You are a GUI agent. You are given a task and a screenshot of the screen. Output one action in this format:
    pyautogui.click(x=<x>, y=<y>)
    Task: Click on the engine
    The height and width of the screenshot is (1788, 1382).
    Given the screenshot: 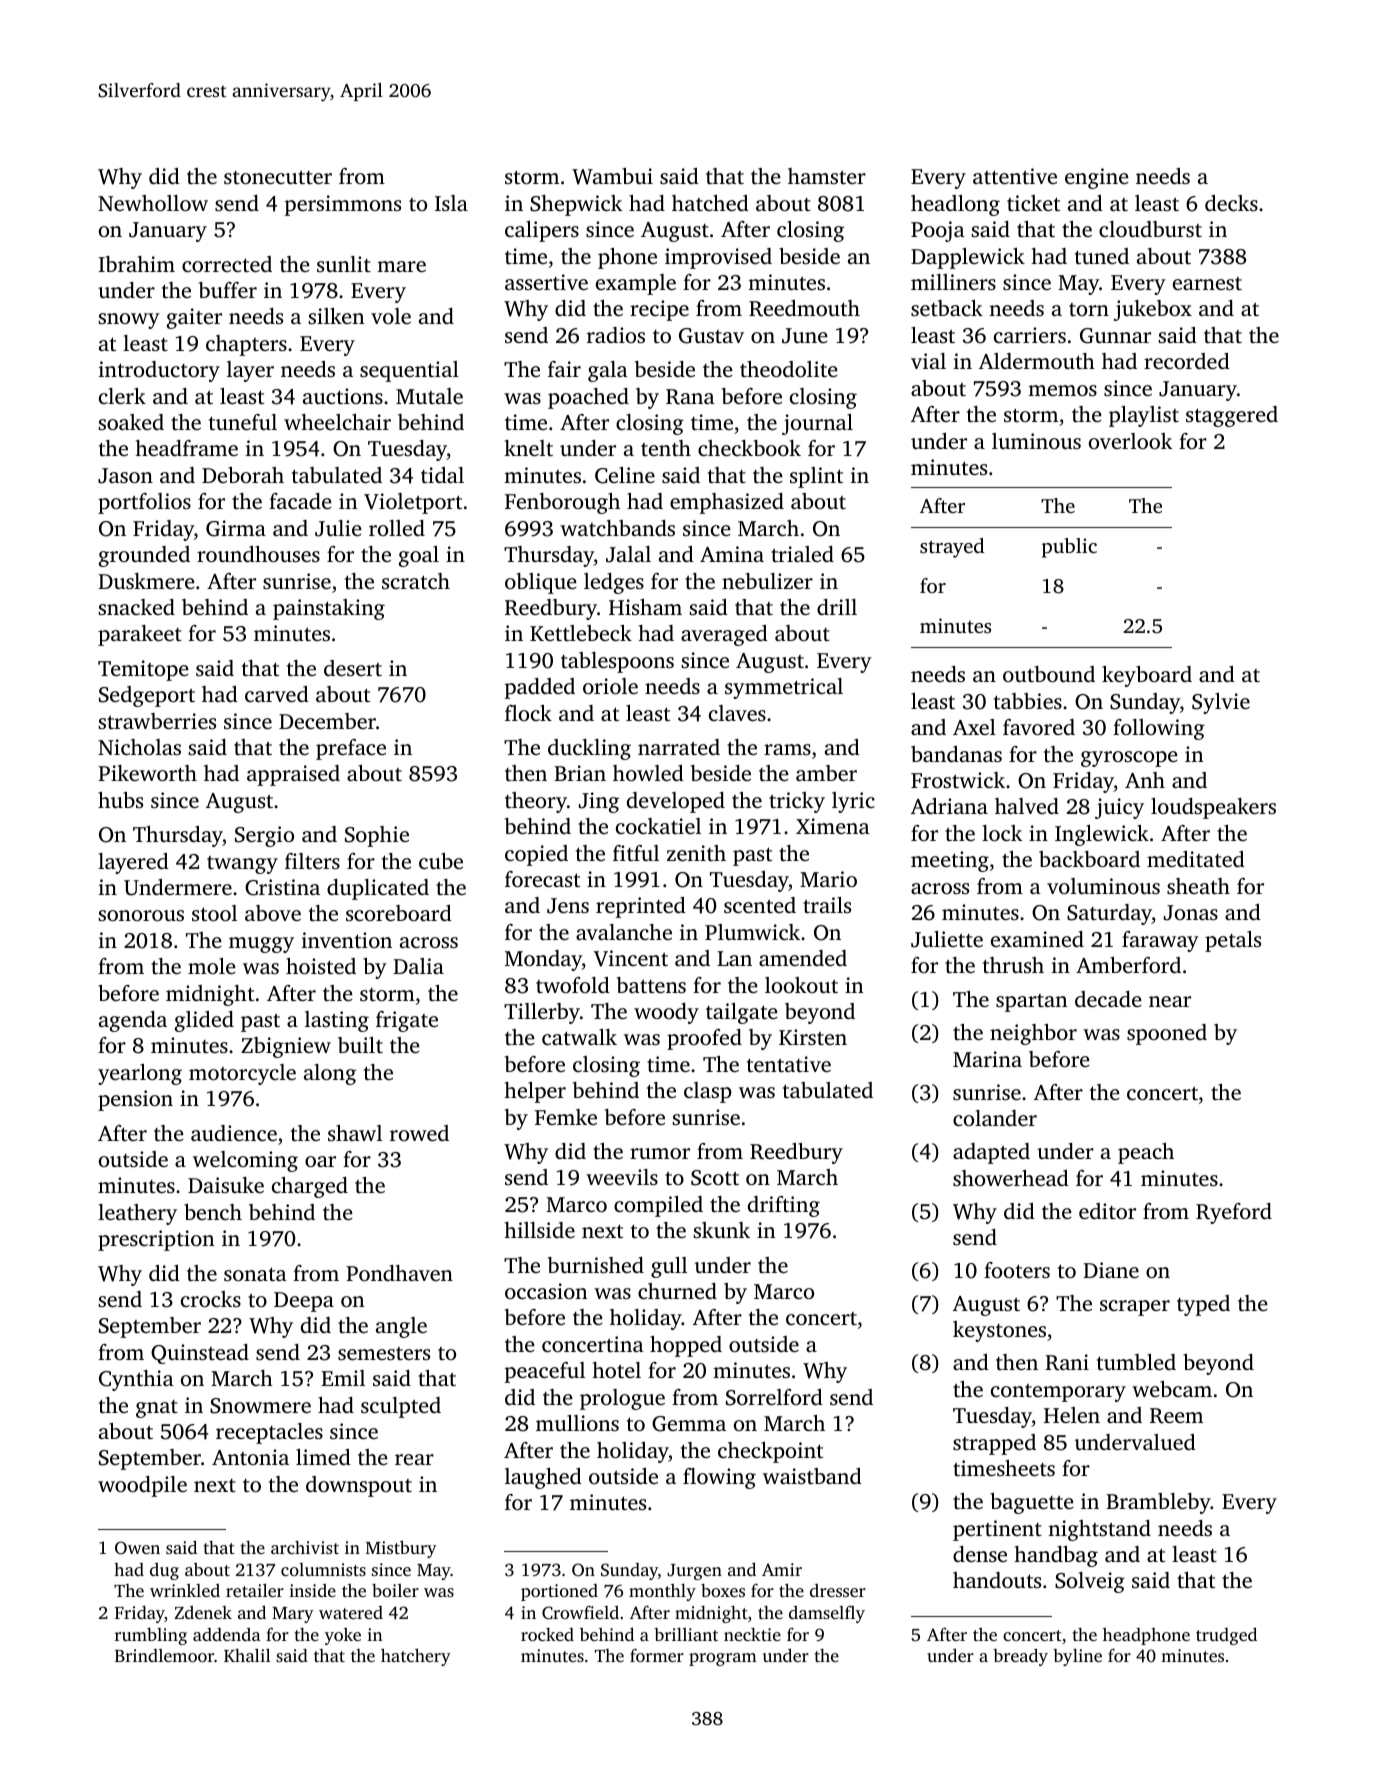 What is the action you would take?
    pyautogui.click(x=1097, y=178)
